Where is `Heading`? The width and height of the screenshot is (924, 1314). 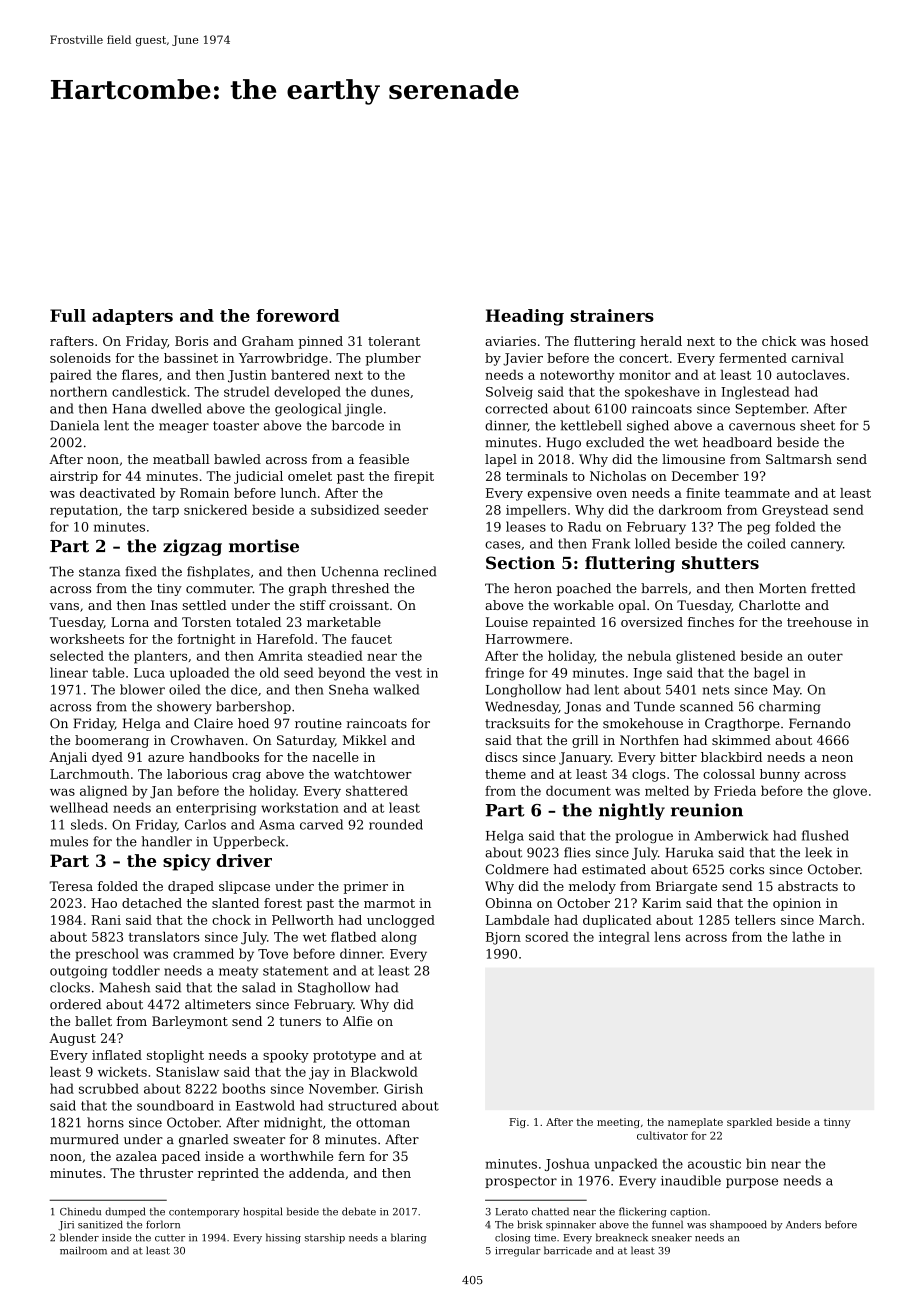
Heading is located at coordinates (525, 317).
